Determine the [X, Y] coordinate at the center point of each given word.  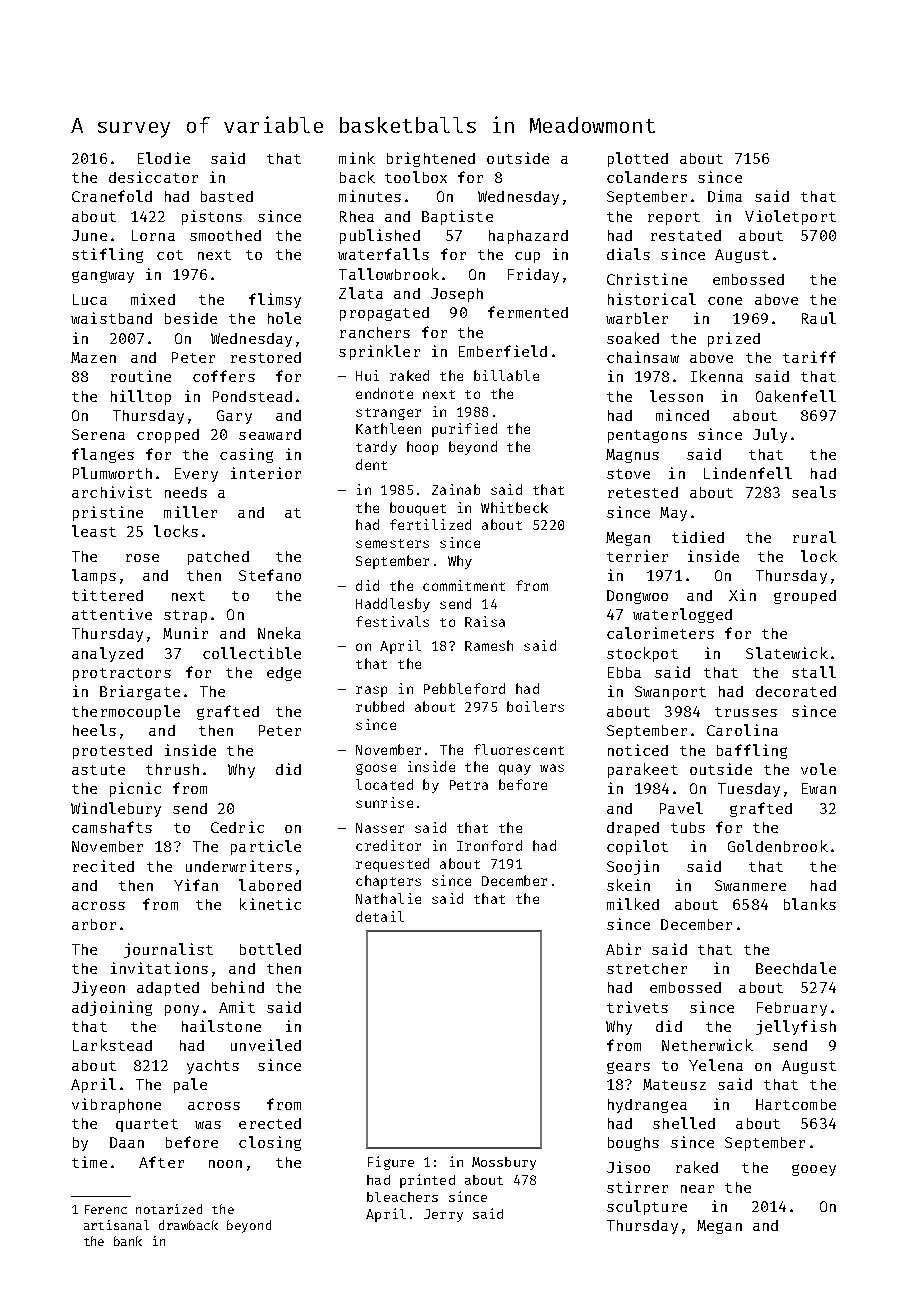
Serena [98, 434]
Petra [469, 785]
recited [103, 866]
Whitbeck [514, 507]
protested [112, 752]
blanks [810, 904]
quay [515, 769]
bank [128, 1241]
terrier [637, 556]
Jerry [443, 1215]
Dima [725, 196]
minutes [370, 196]
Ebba [624, 672]
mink [357, 158]
